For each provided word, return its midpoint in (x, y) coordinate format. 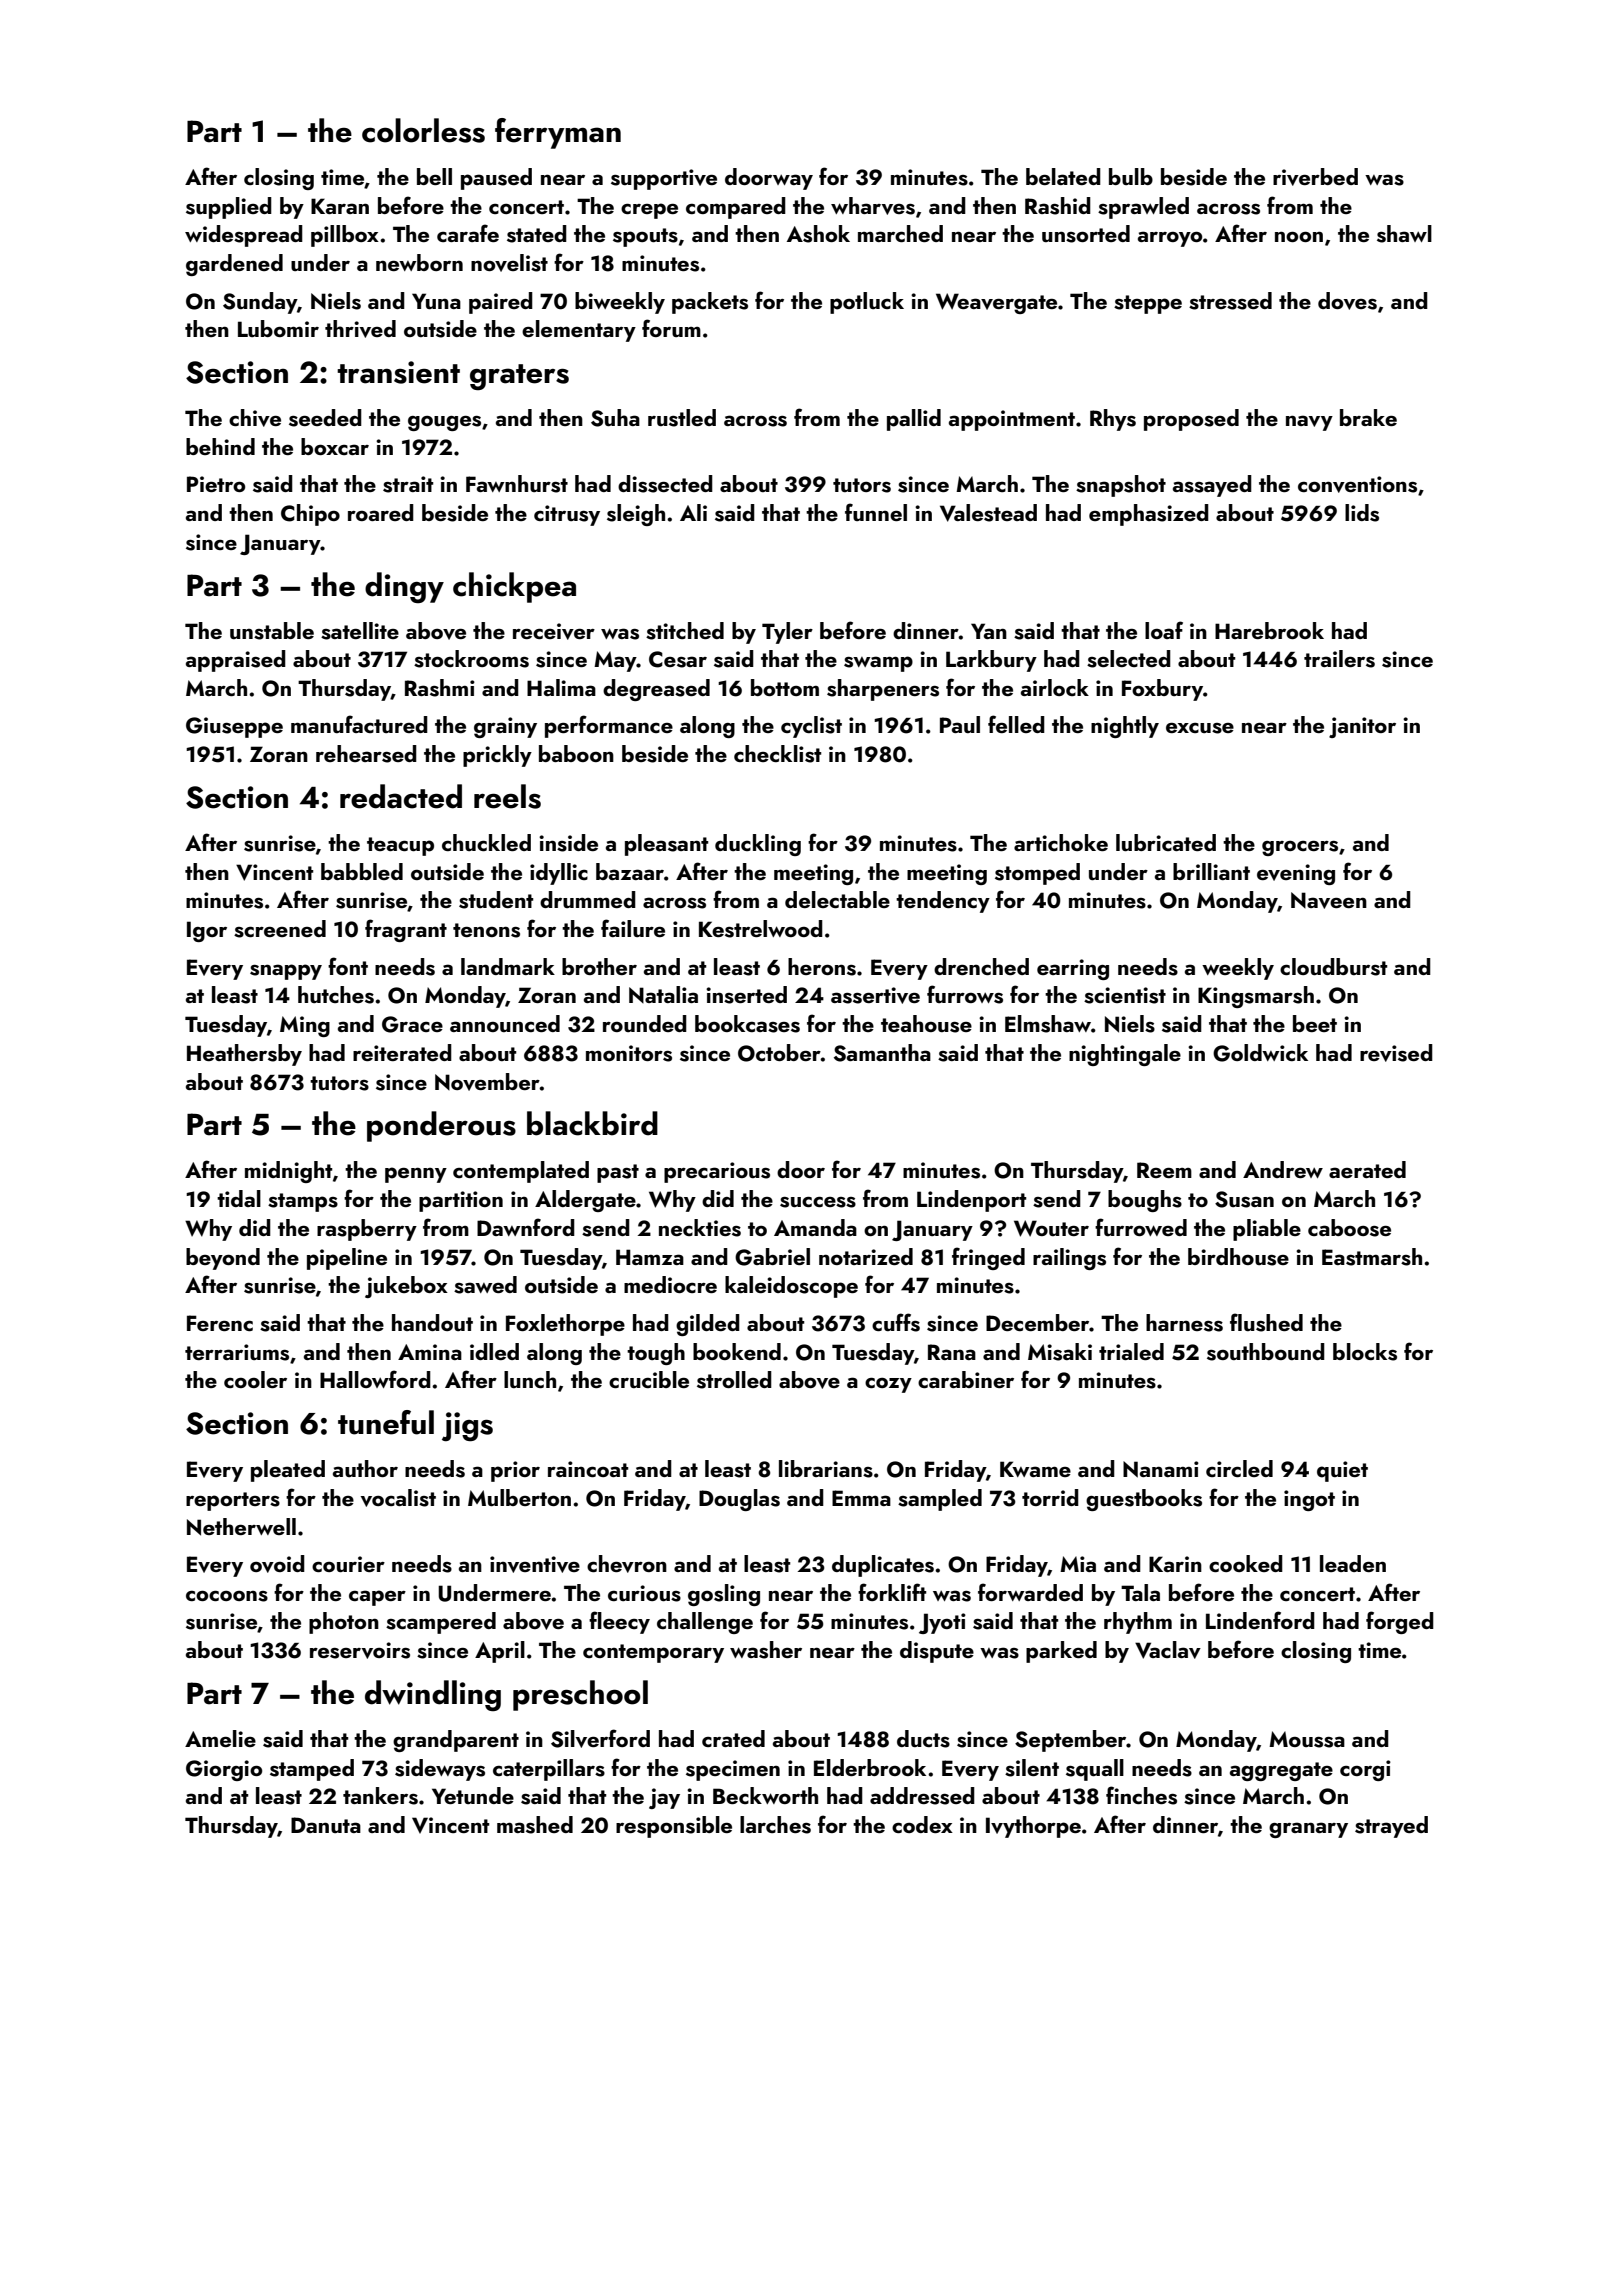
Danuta (326, 1825)
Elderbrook (870, 1767)
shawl (1404, 234)
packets (710, 303)
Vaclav (1168, 1650)
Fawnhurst (517, 484)
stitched (685, 631)
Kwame (1035, 1469)
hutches (336, 995)
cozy (888, 1385)
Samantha (882, 1053)
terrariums (237, 1352)
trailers (1339, 659)
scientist (1125, 995)
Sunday (260, 303)
